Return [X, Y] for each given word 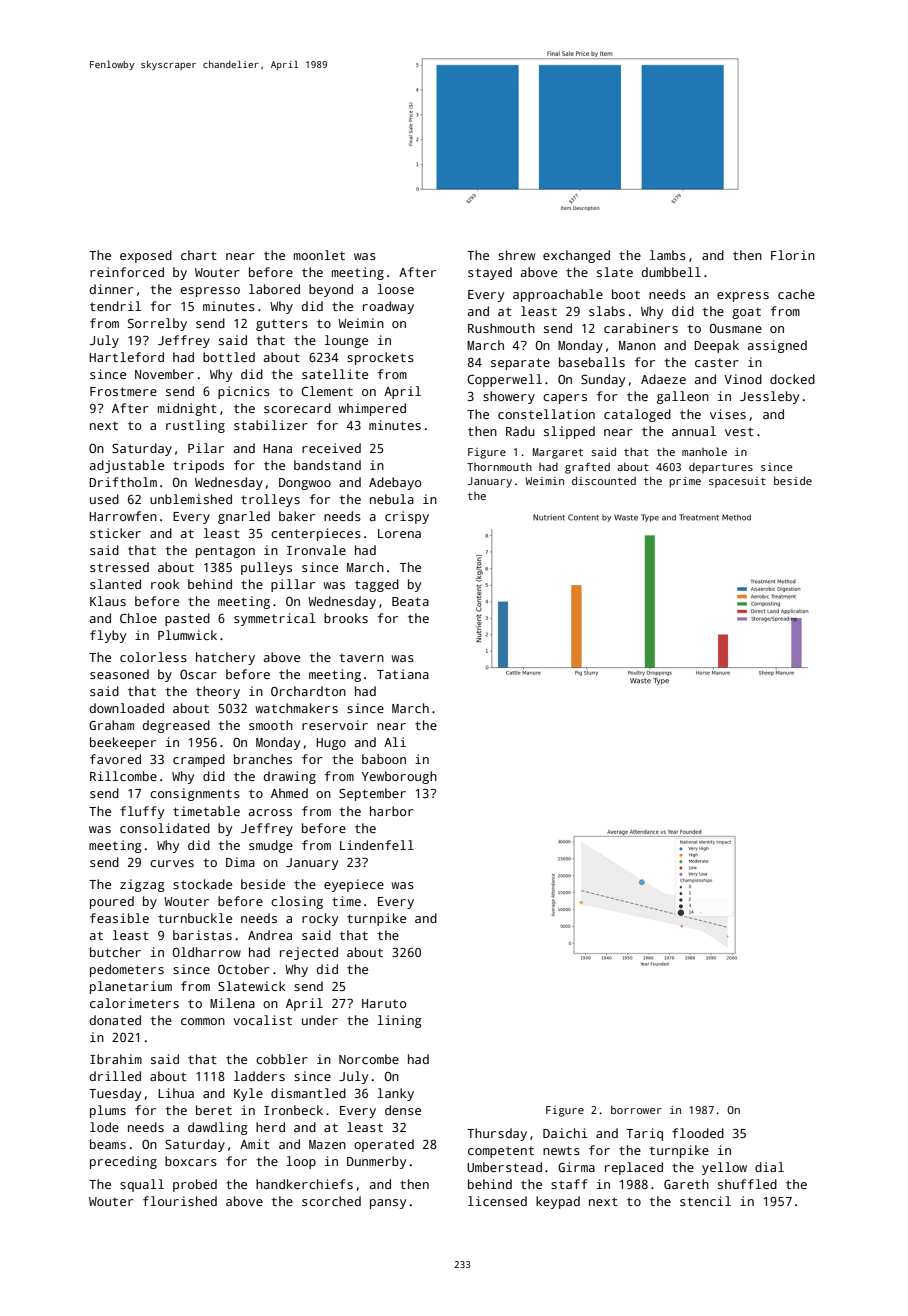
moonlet [319, 255]
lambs [668, 255]
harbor [392, 811]
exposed [146, 256]
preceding [123, 1162]
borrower [636, 1110]
